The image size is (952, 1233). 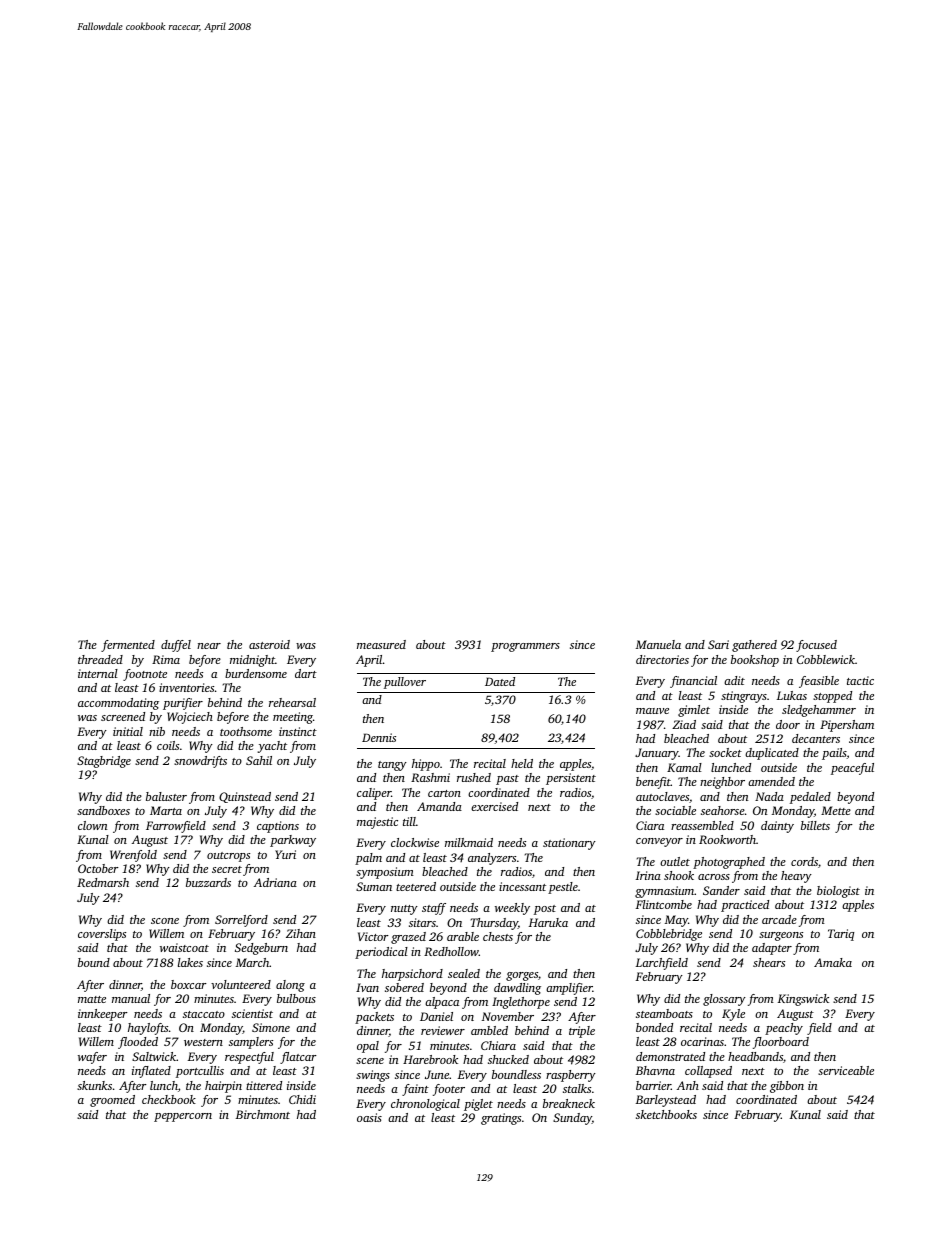 What do you see at coordinates (434, 909) in the screenshot?
I see `staff` at bounding box center [434, 909].
